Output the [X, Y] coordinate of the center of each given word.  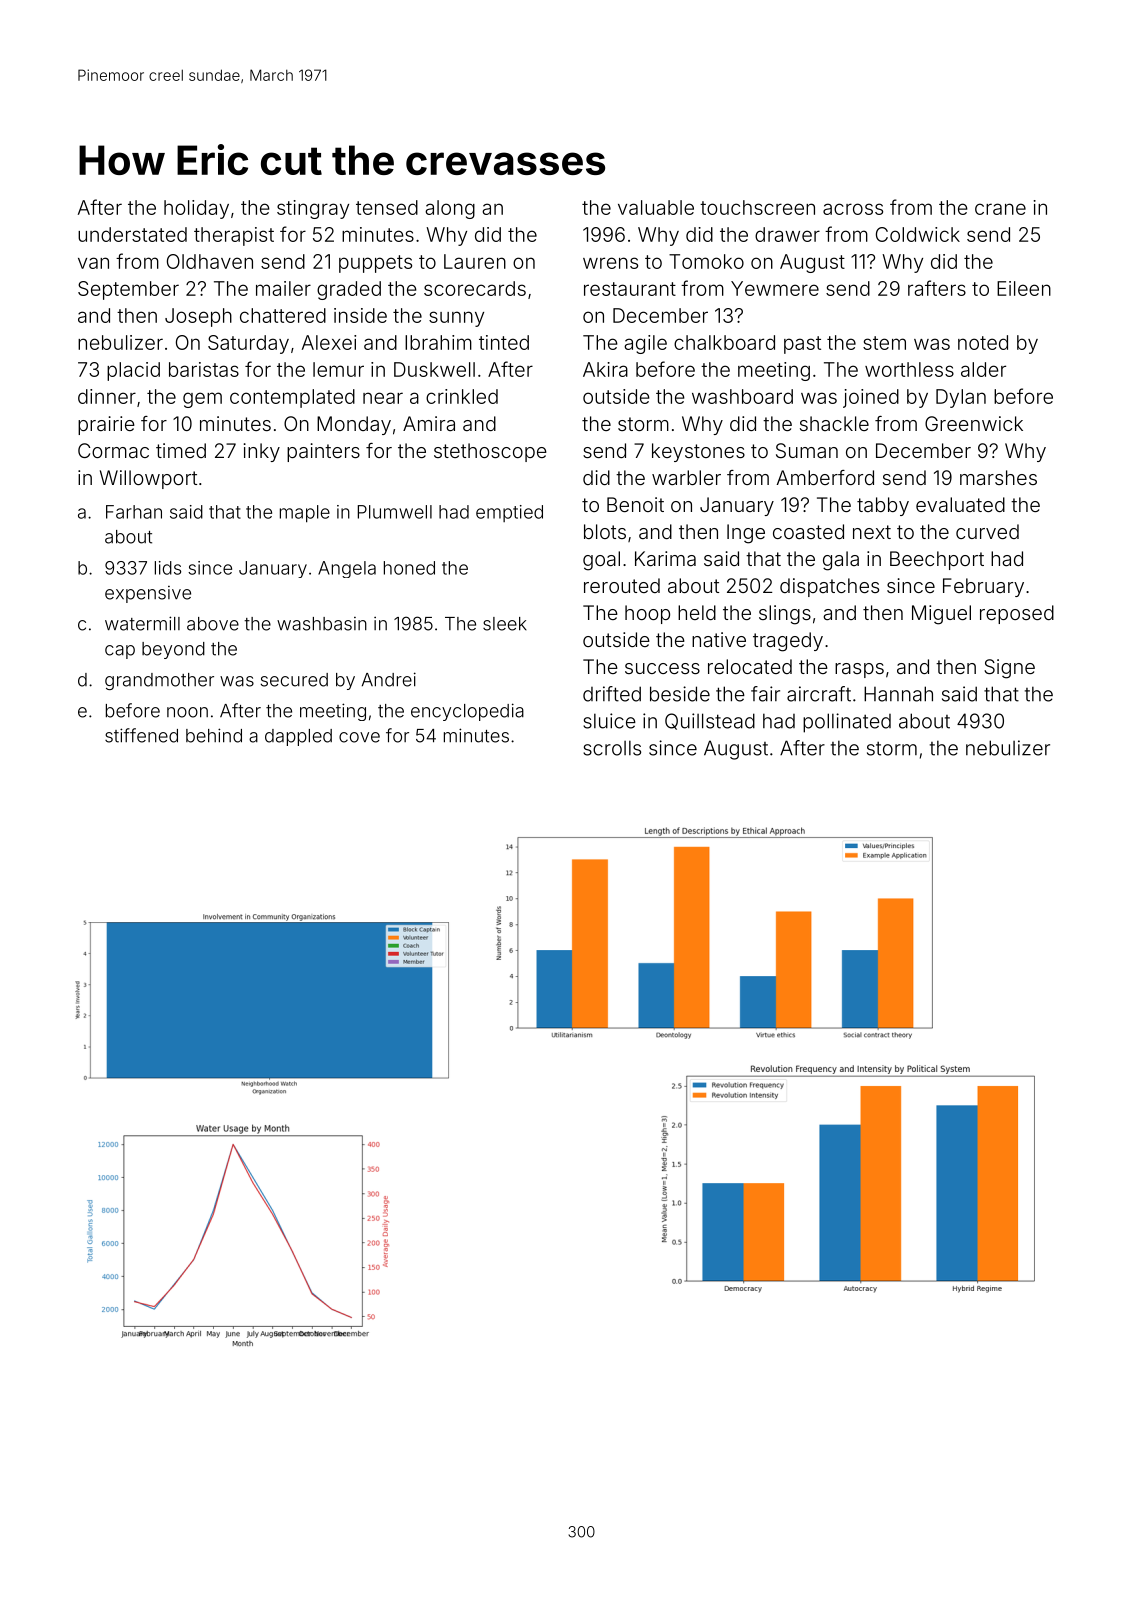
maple [305, 514]
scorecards [475, 288]
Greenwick [974, 423]
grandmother [159, 681]
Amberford [825, 477]
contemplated [292, 398]
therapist [234, 236]
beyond [173, 650]
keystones [698, 452]
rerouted [622, 585]
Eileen [1024, 288]
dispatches [829, 587]
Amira [429, 423]
